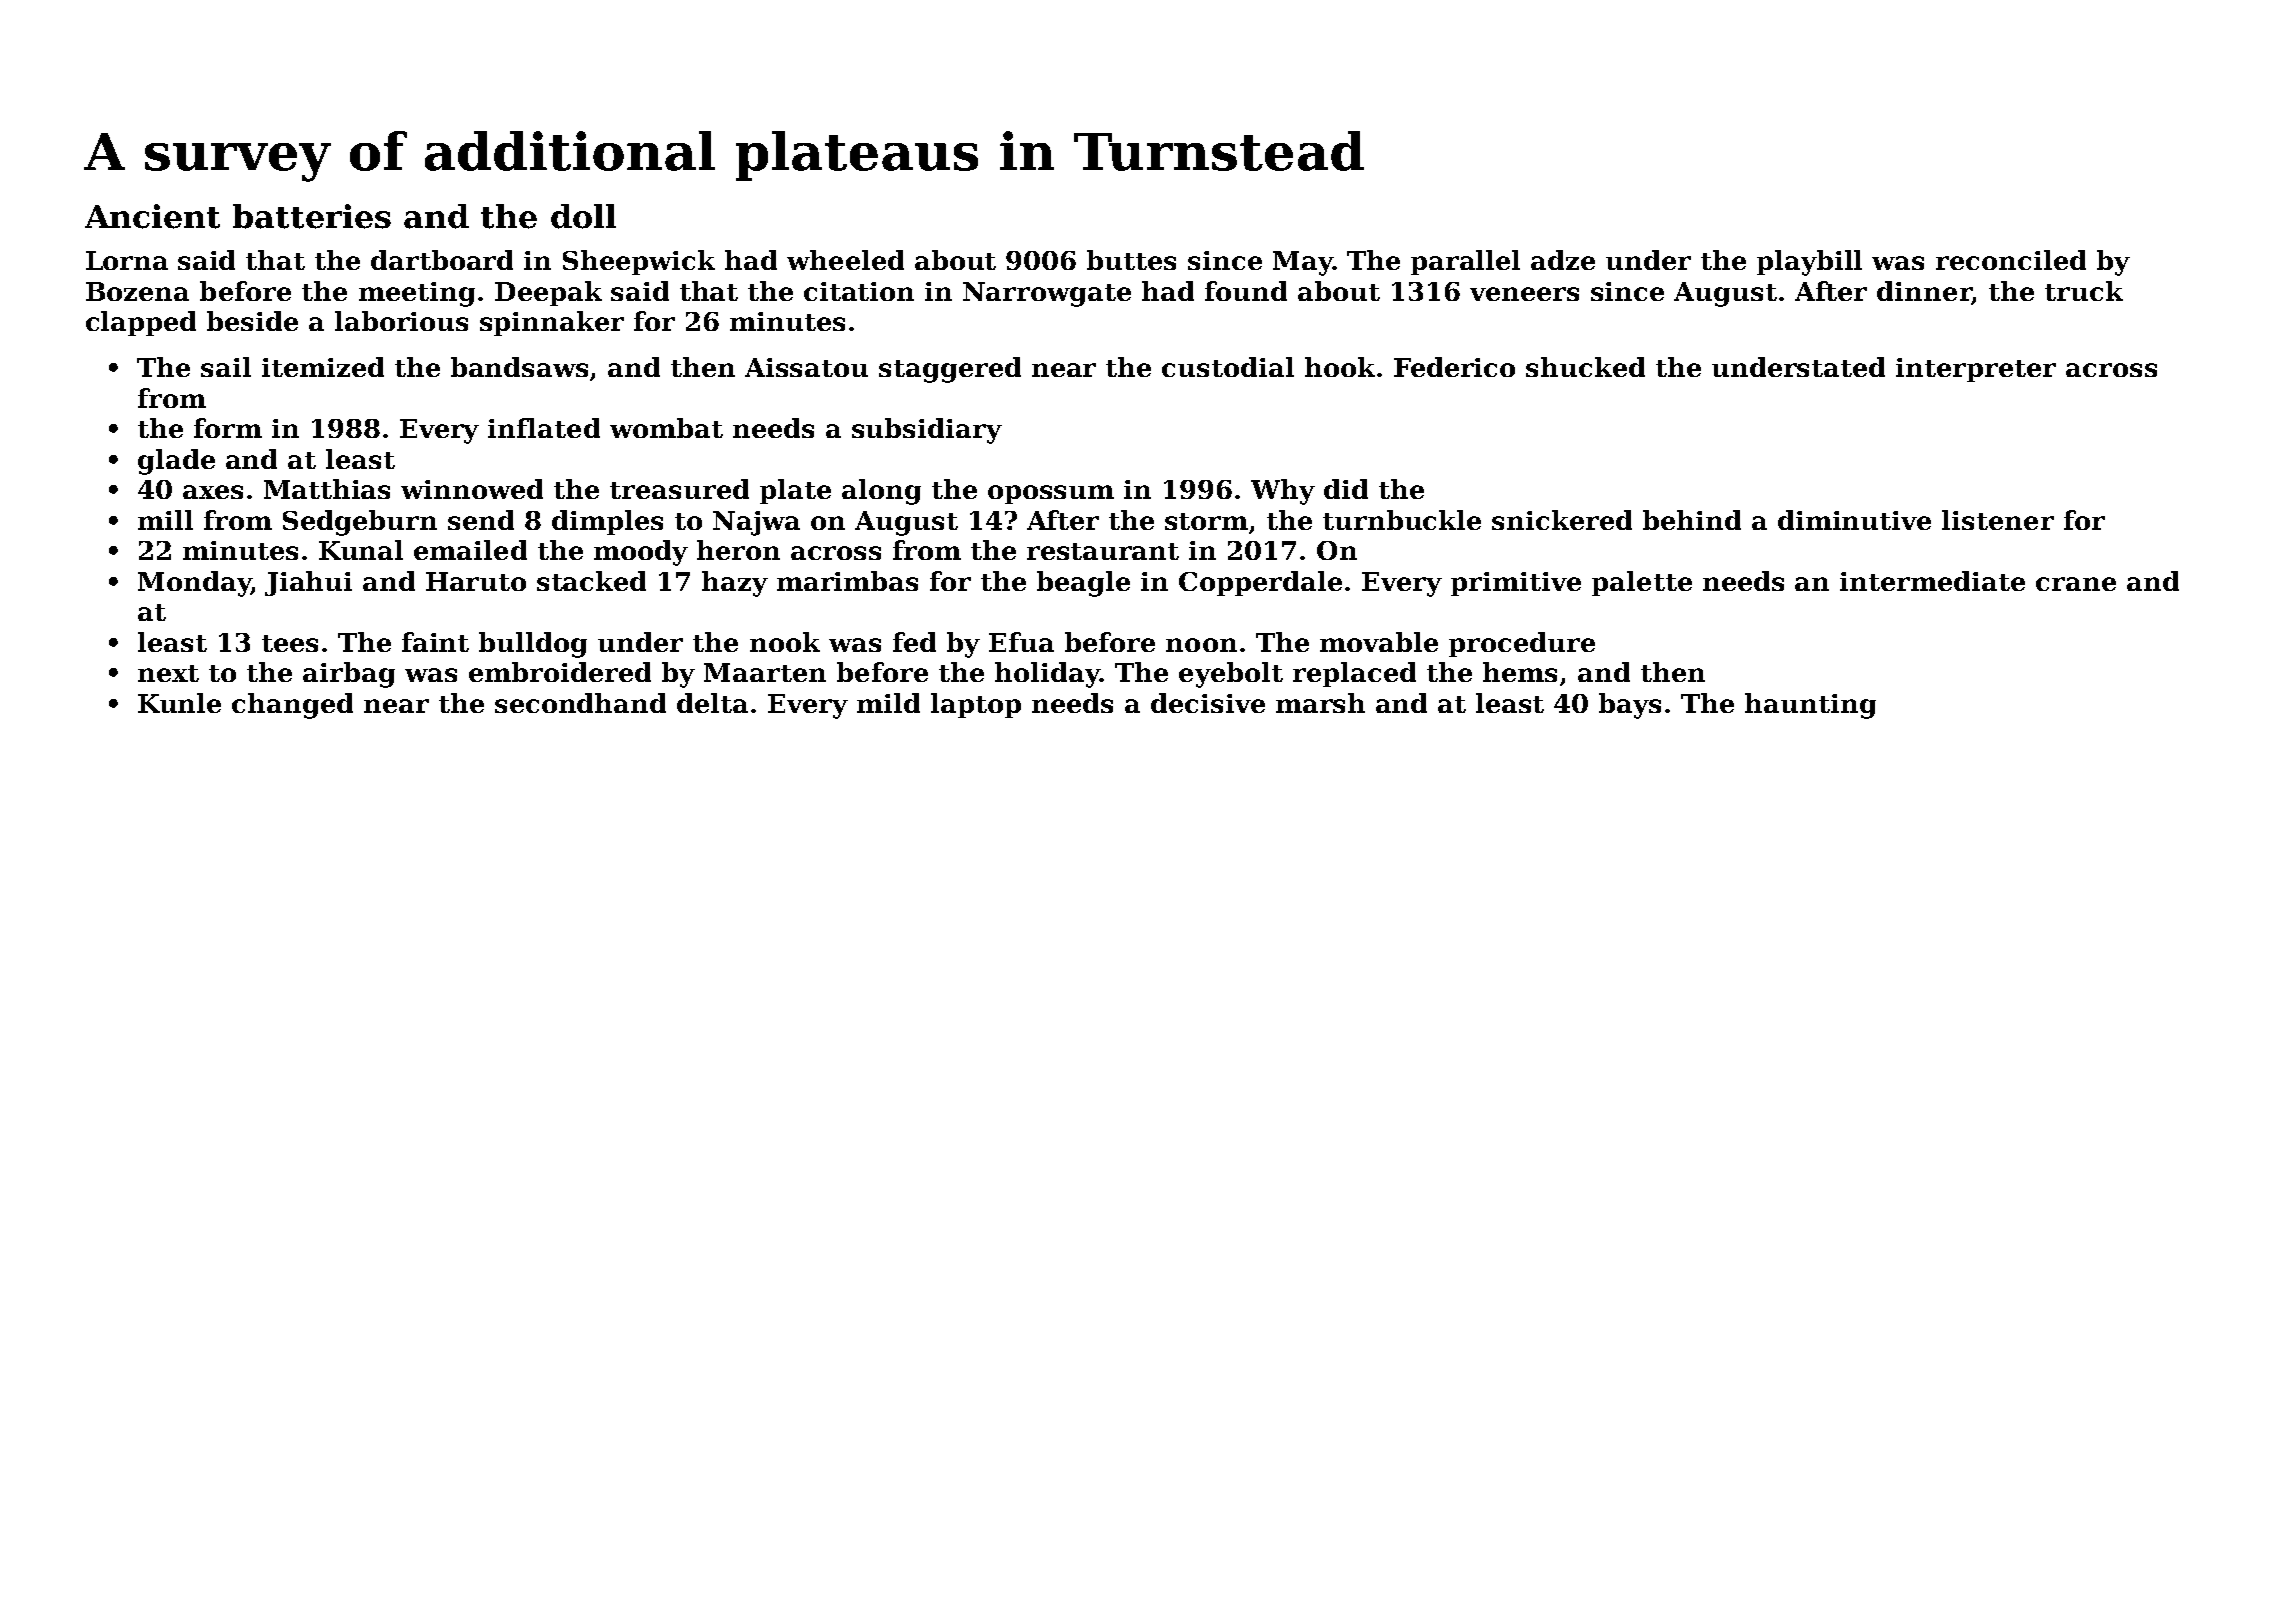 The width and height of the screenshot is (2292, 1620). I want to click on custodial, so click(1228, 367).
